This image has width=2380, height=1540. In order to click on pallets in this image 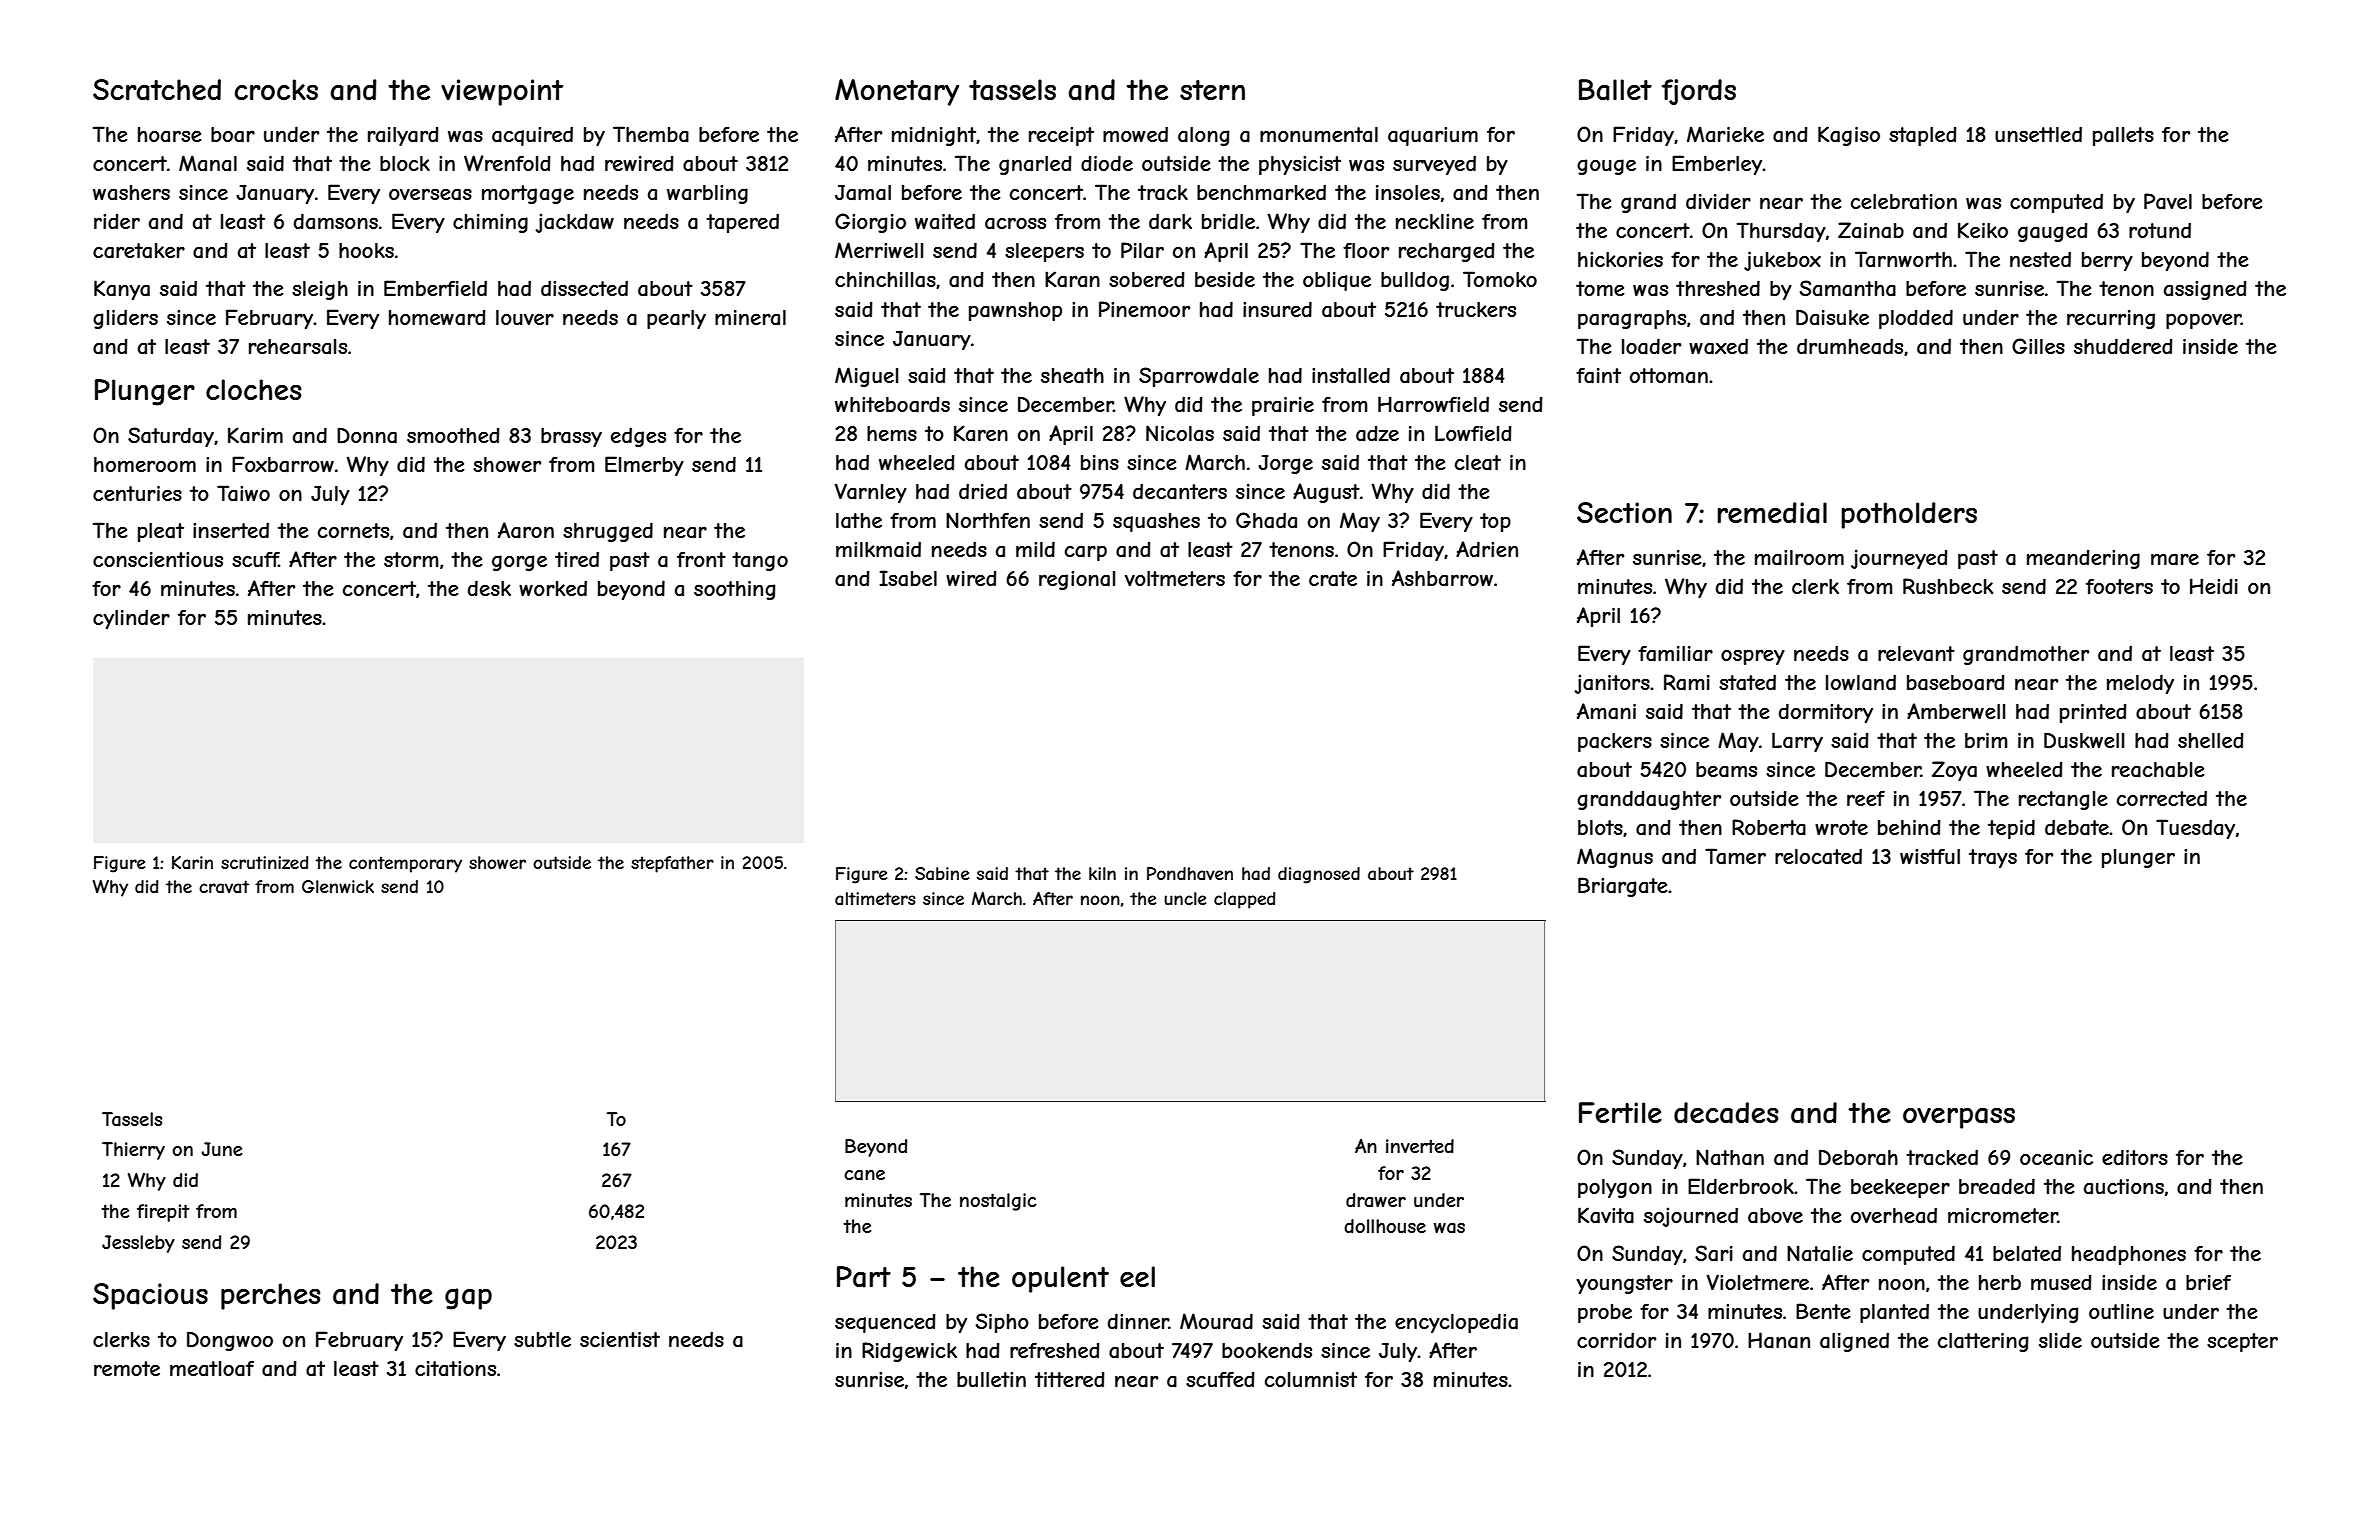, I will do `click(2123, 136)`.
